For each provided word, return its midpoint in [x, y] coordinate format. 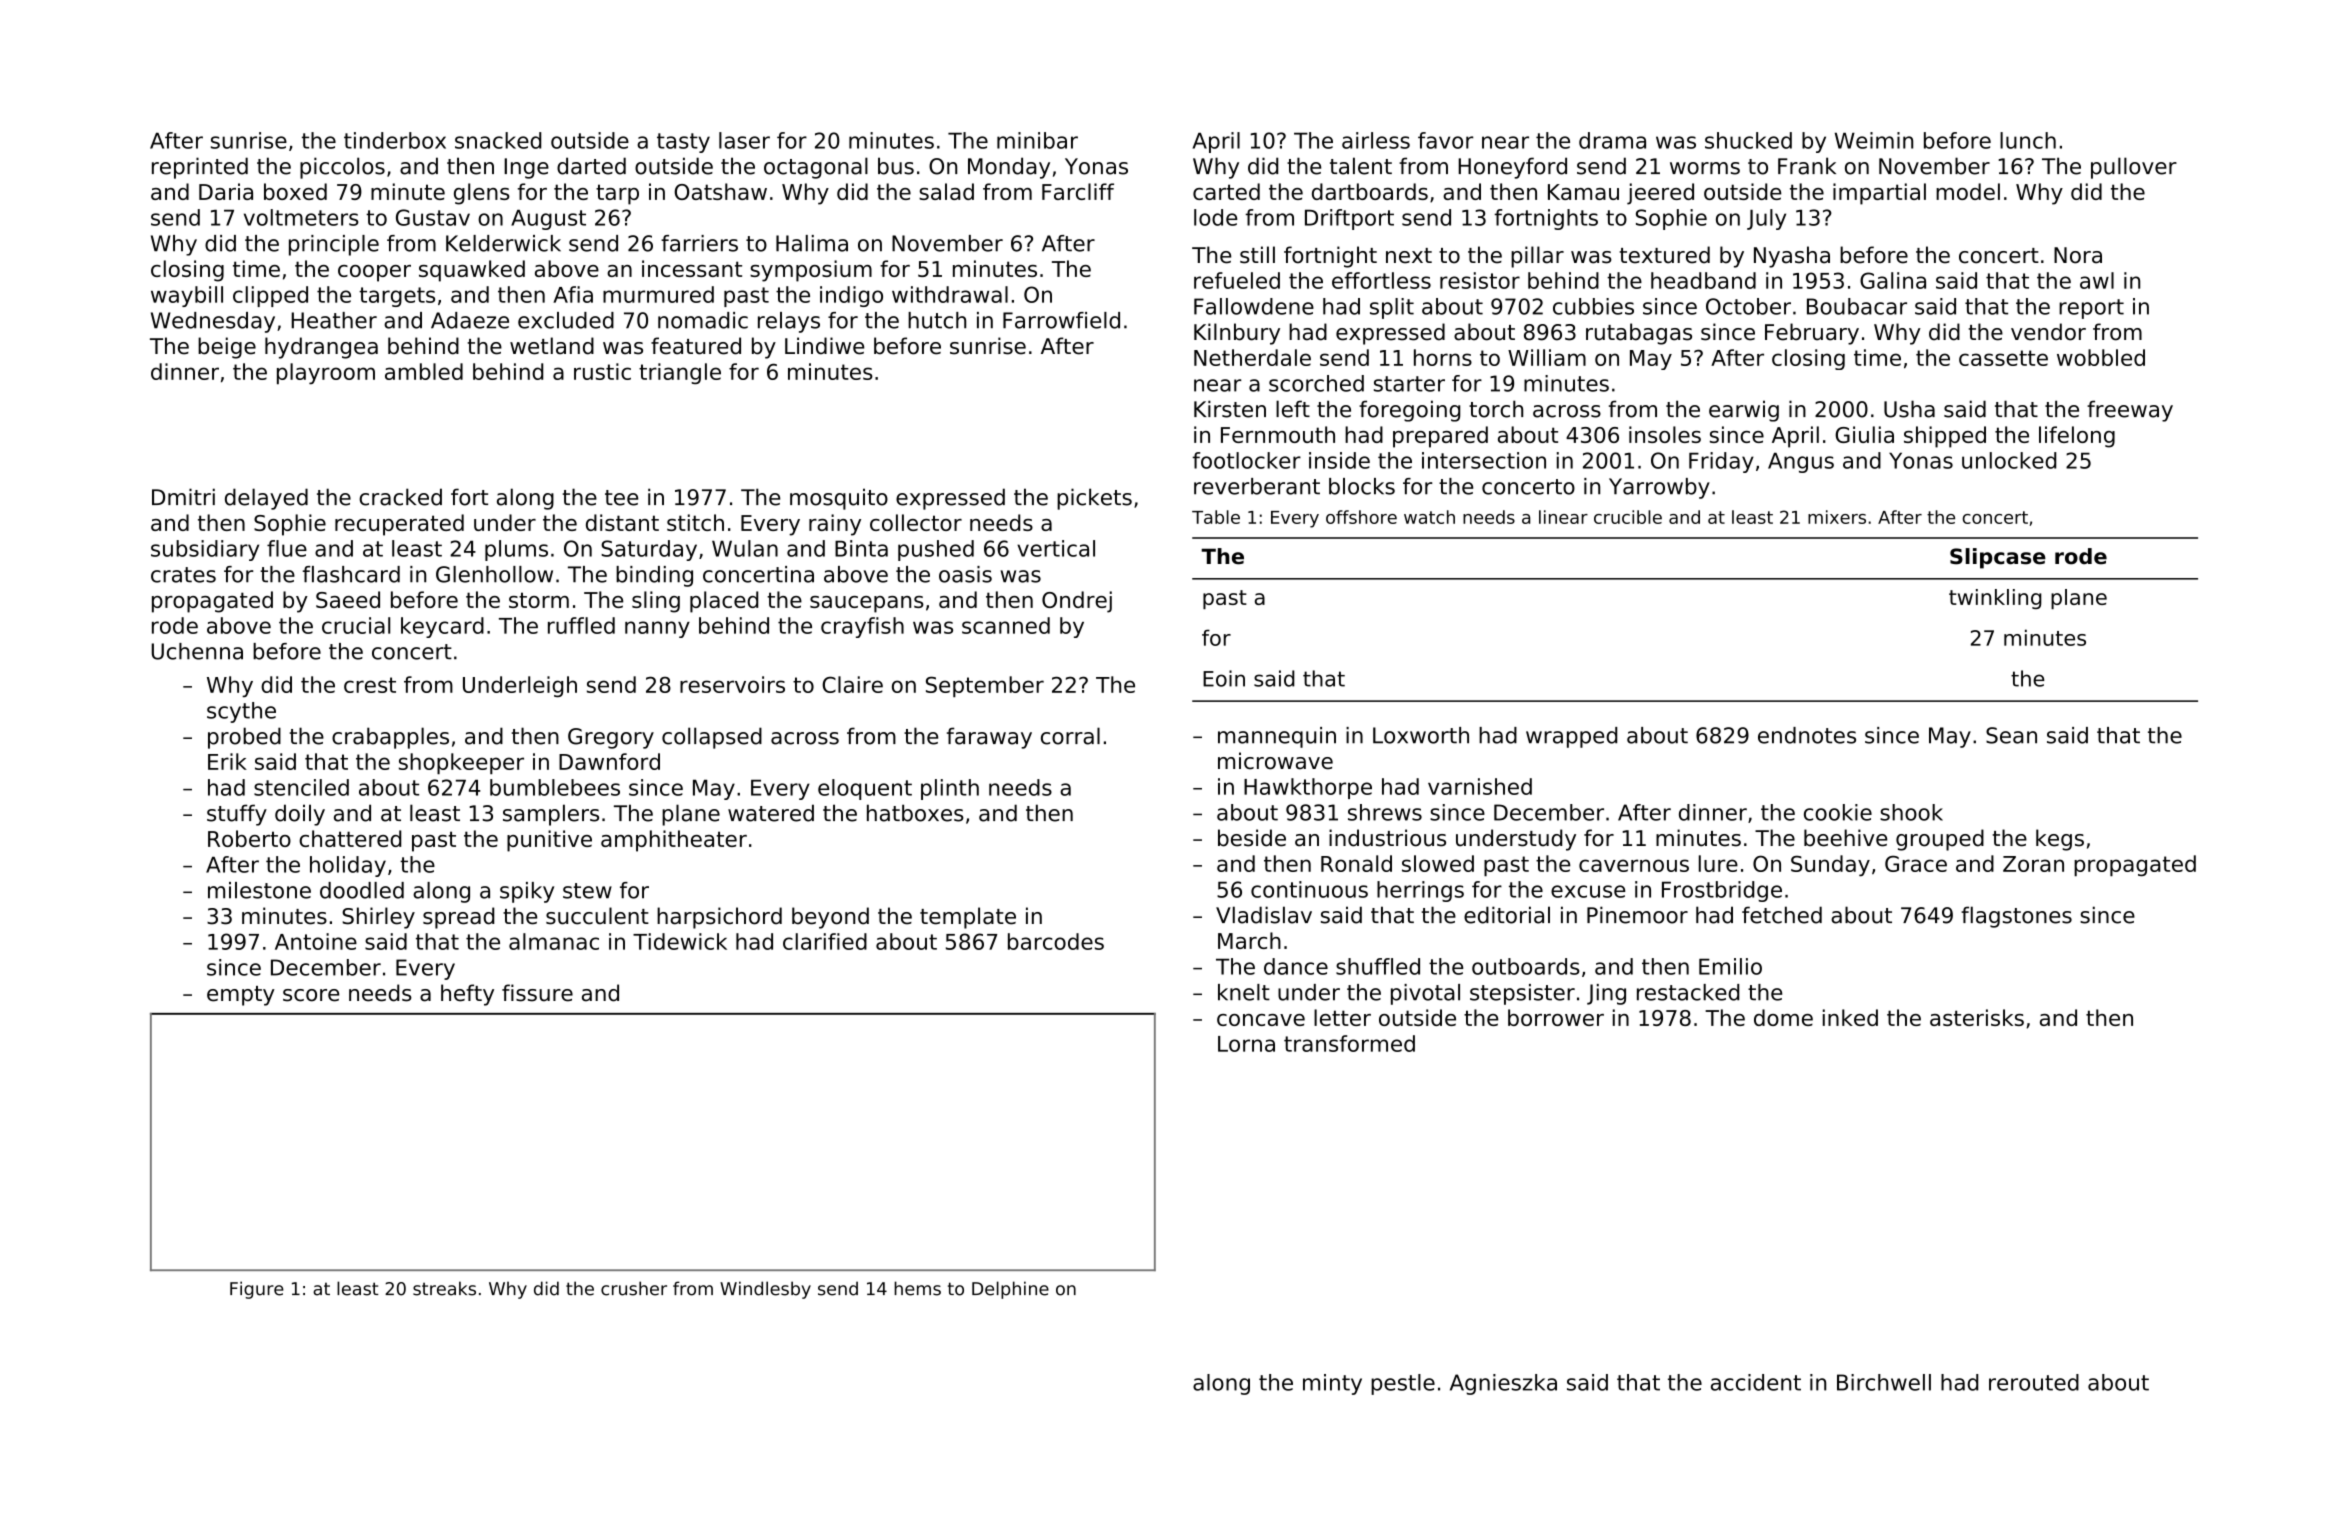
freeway [2130, 411]
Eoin [1224, 678]
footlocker [1246, 460]
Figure [257, 1290]
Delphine [1010, 1290]
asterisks [1977, 1017]
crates [183, 575]
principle [334, 245]
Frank [1807, 166]
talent [1361, 166]
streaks [444, 1288]
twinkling [1995, 599]
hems [917, 1288]
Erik [227, 761]
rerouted [2034, 1382]
